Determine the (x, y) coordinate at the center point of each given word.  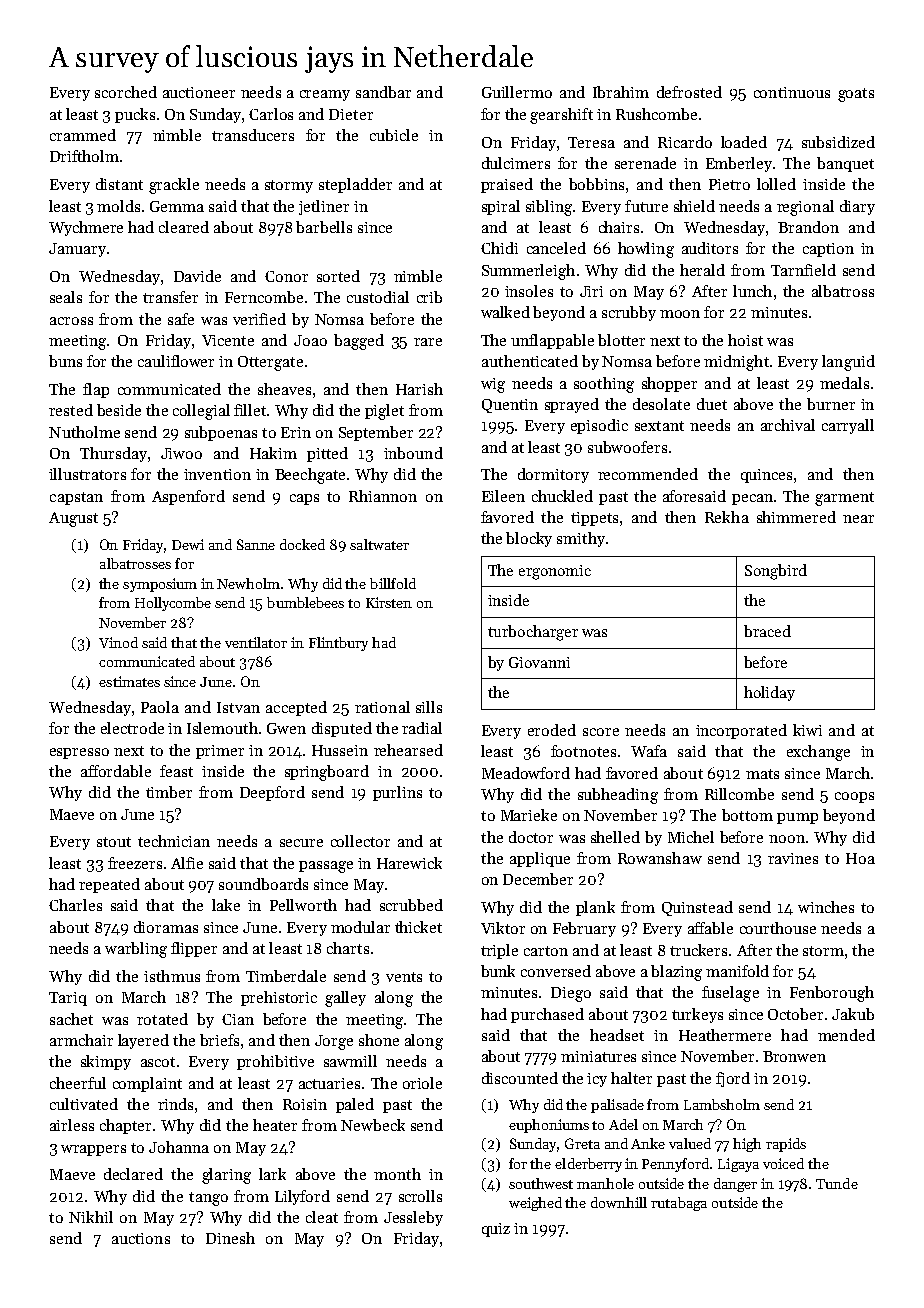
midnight (736, 363)
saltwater (379, 544)
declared (133, 1174)
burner (831, 404)
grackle (174, 186)
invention (217, 474)
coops (854, 797)
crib (429, 297)
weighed (535, 1204)
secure (301, 843)
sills (429, 707)
